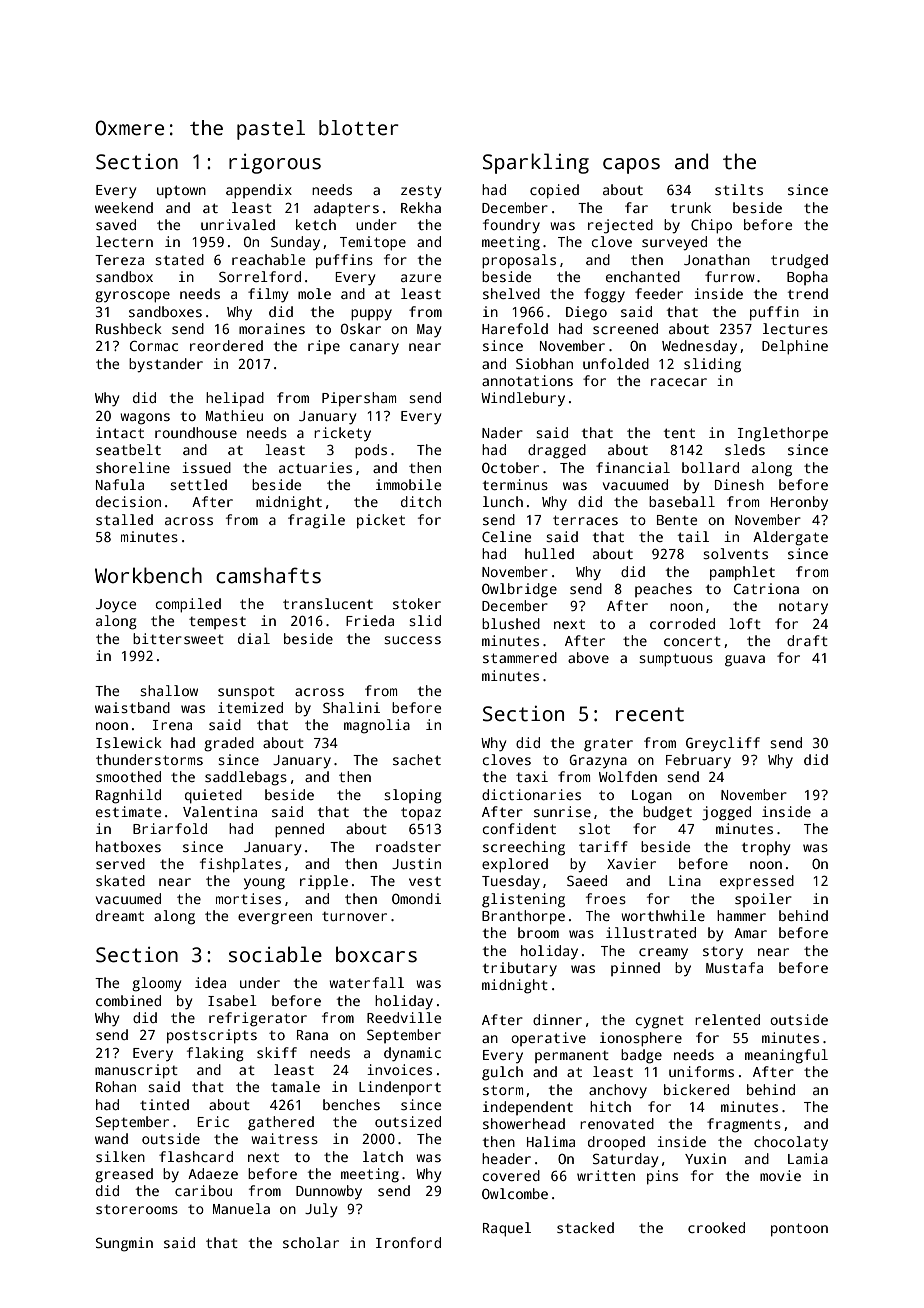 The width and height of the image is (924, 1308). Describe the element at coordinates (181, 191) in the image. I see `uptown` at that location.
